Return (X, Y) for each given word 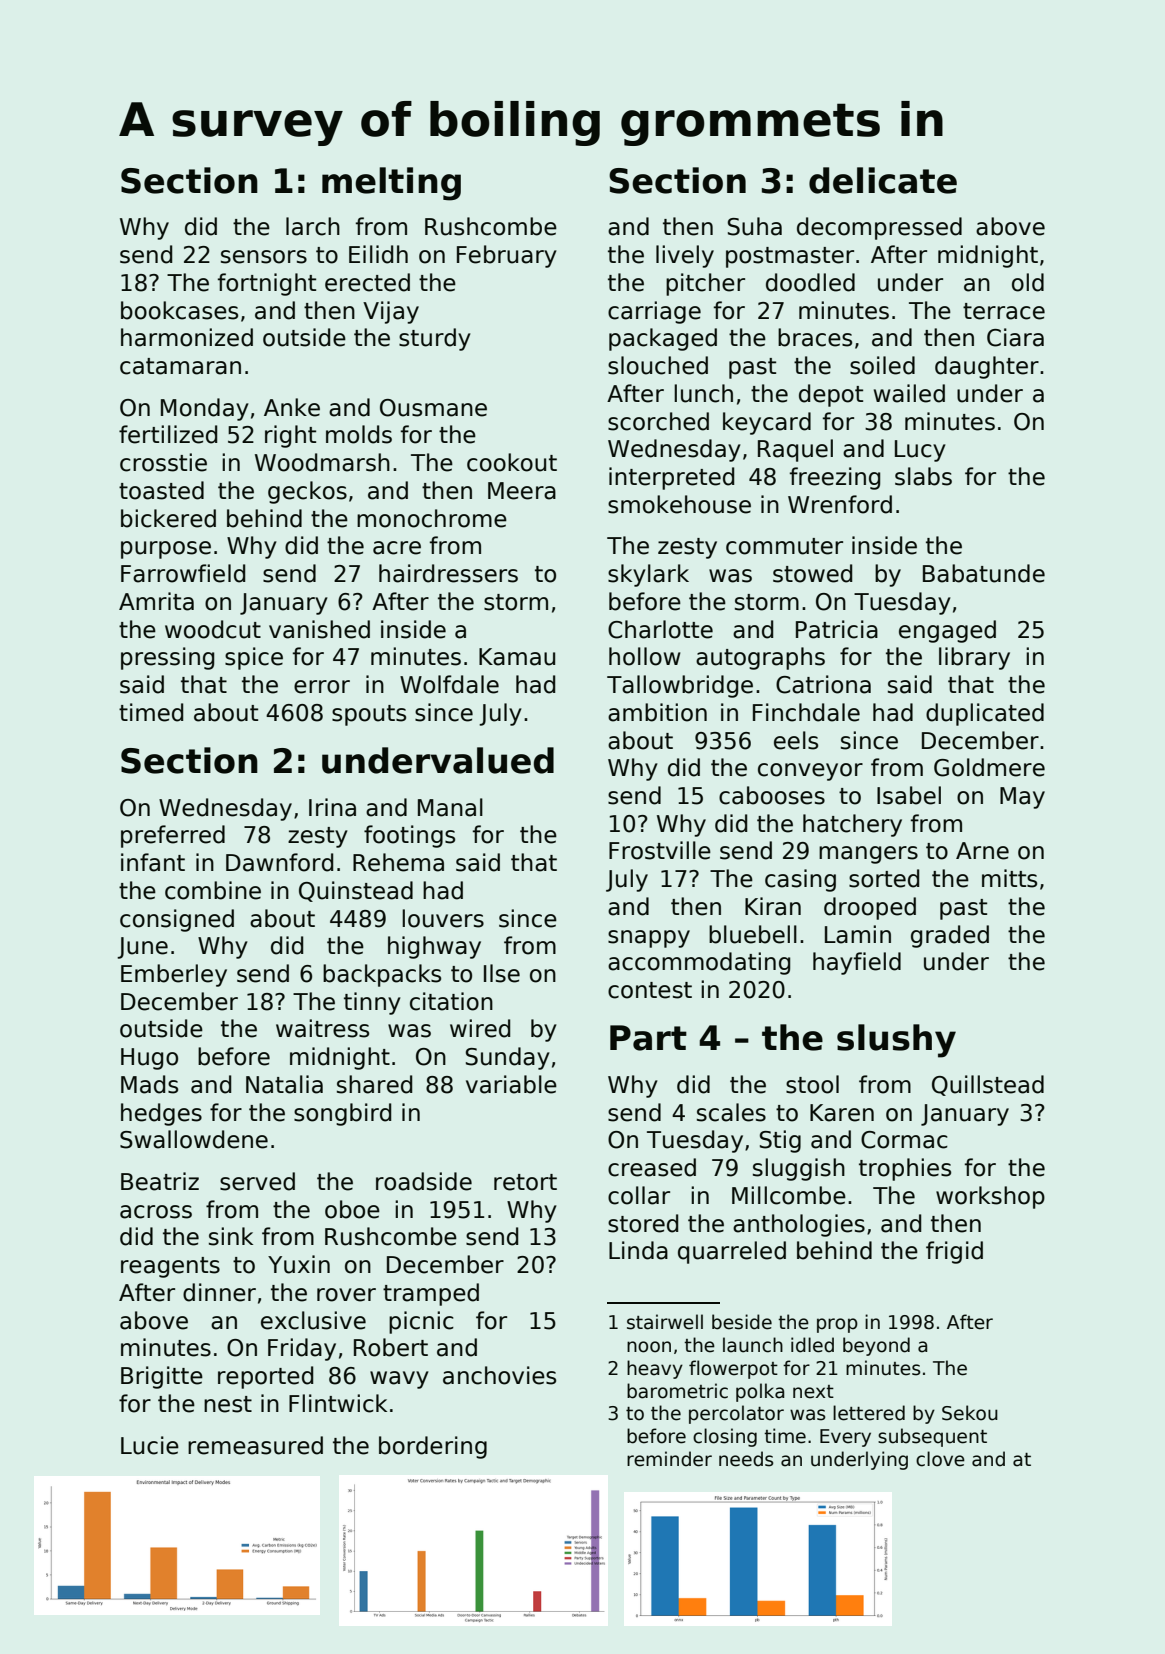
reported (265, 1377)
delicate (883, 180)
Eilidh (378, 254)
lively (685, 256)
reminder (669, 1459)
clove (940, 1459)
